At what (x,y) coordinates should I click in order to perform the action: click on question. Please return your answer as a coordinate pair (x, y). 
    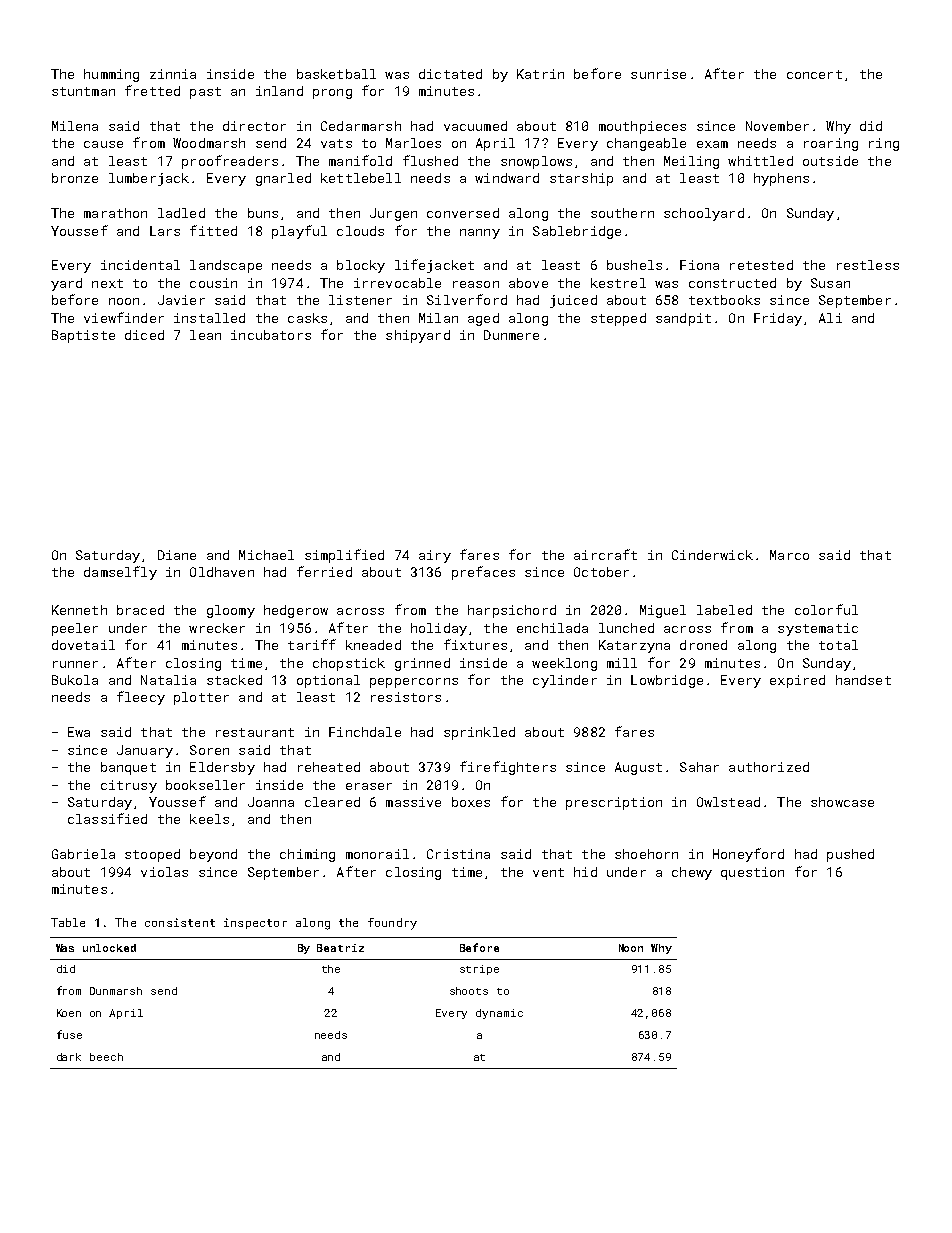
    Looking at the image, I should click on (752, 873).
